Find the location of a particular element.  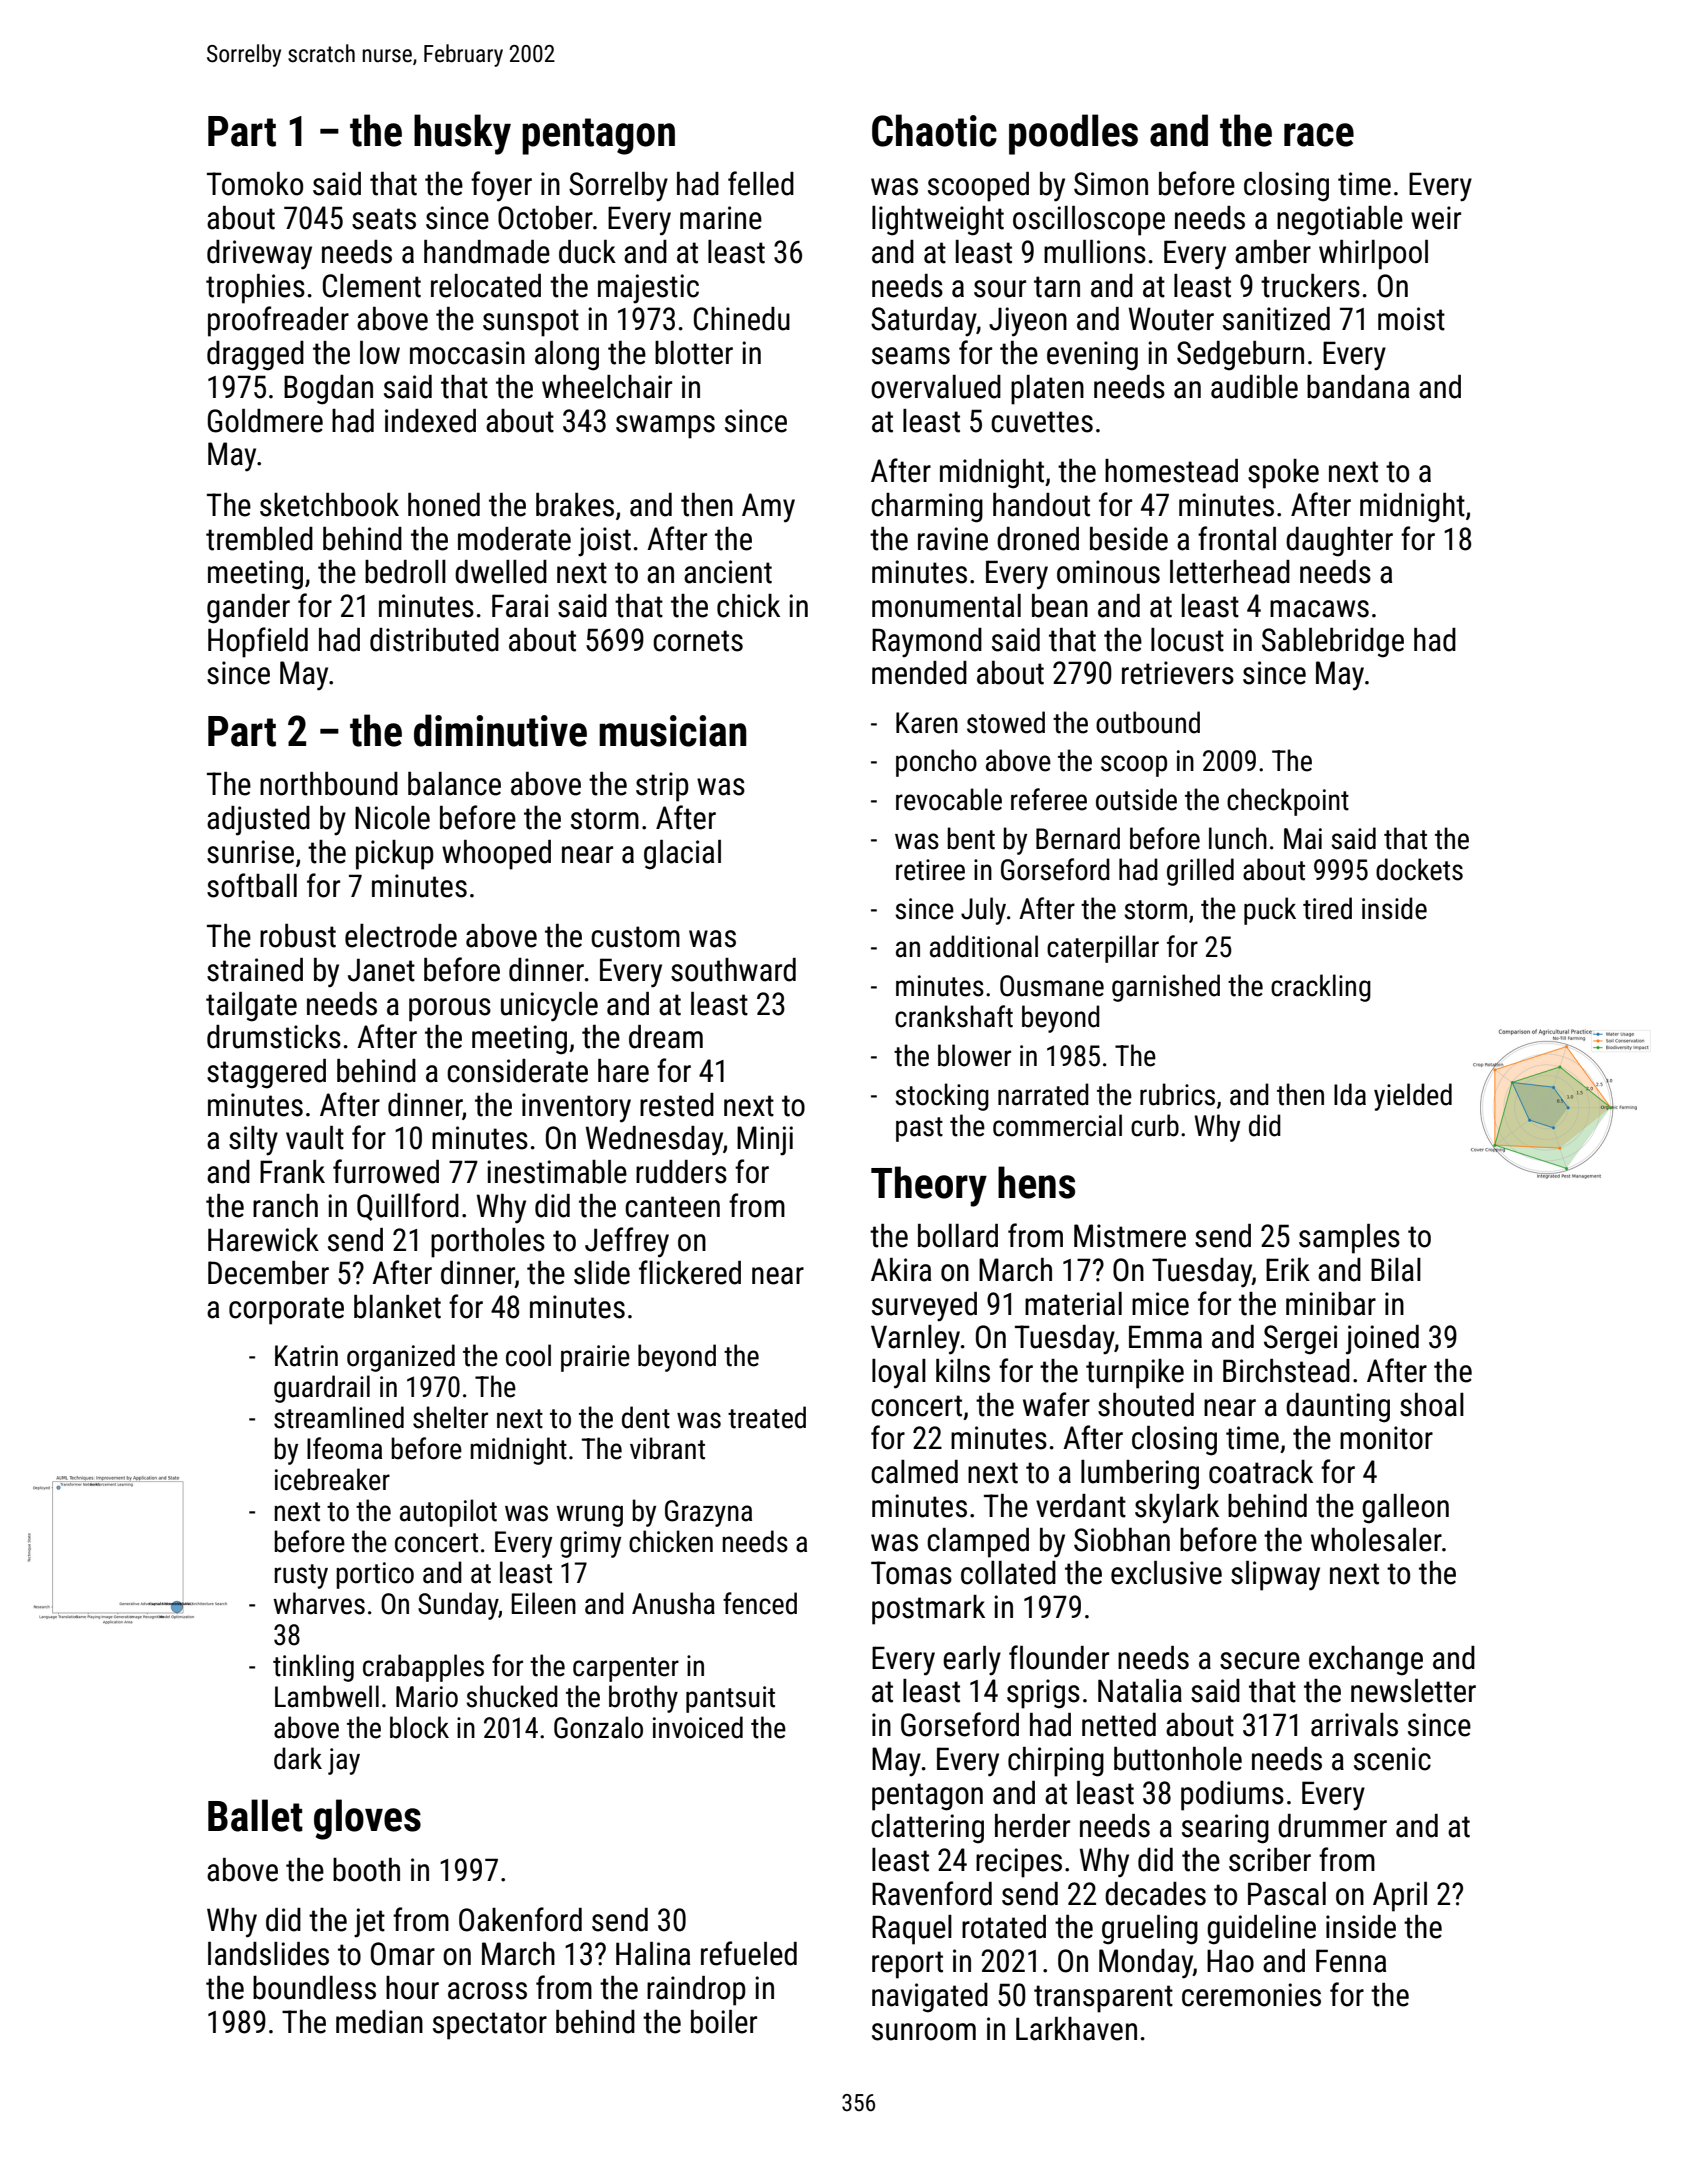

median is located at coordinates (379, 2022).
